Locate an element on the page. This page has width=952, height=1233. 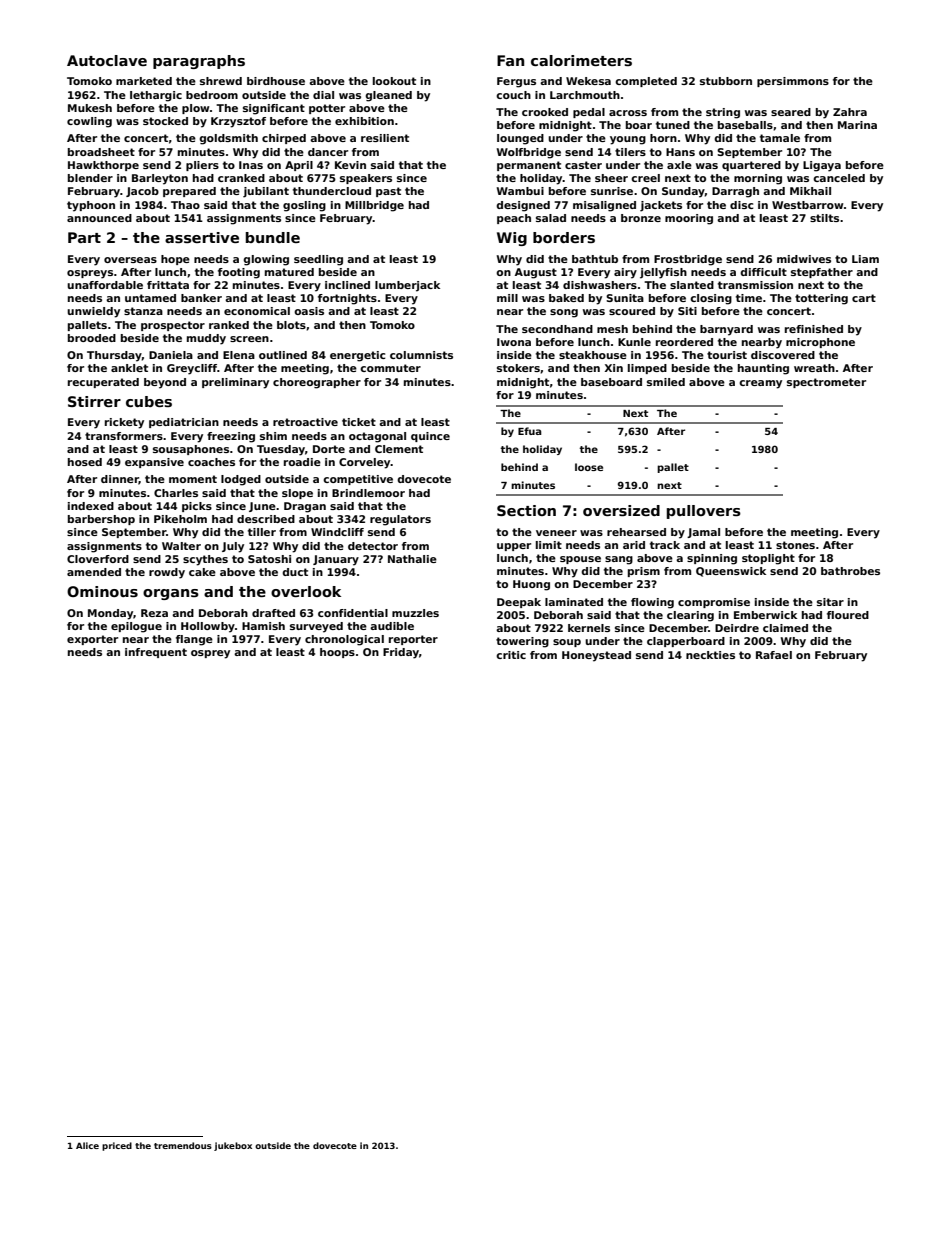
tremendous is located at coordinates (183, 1145).
